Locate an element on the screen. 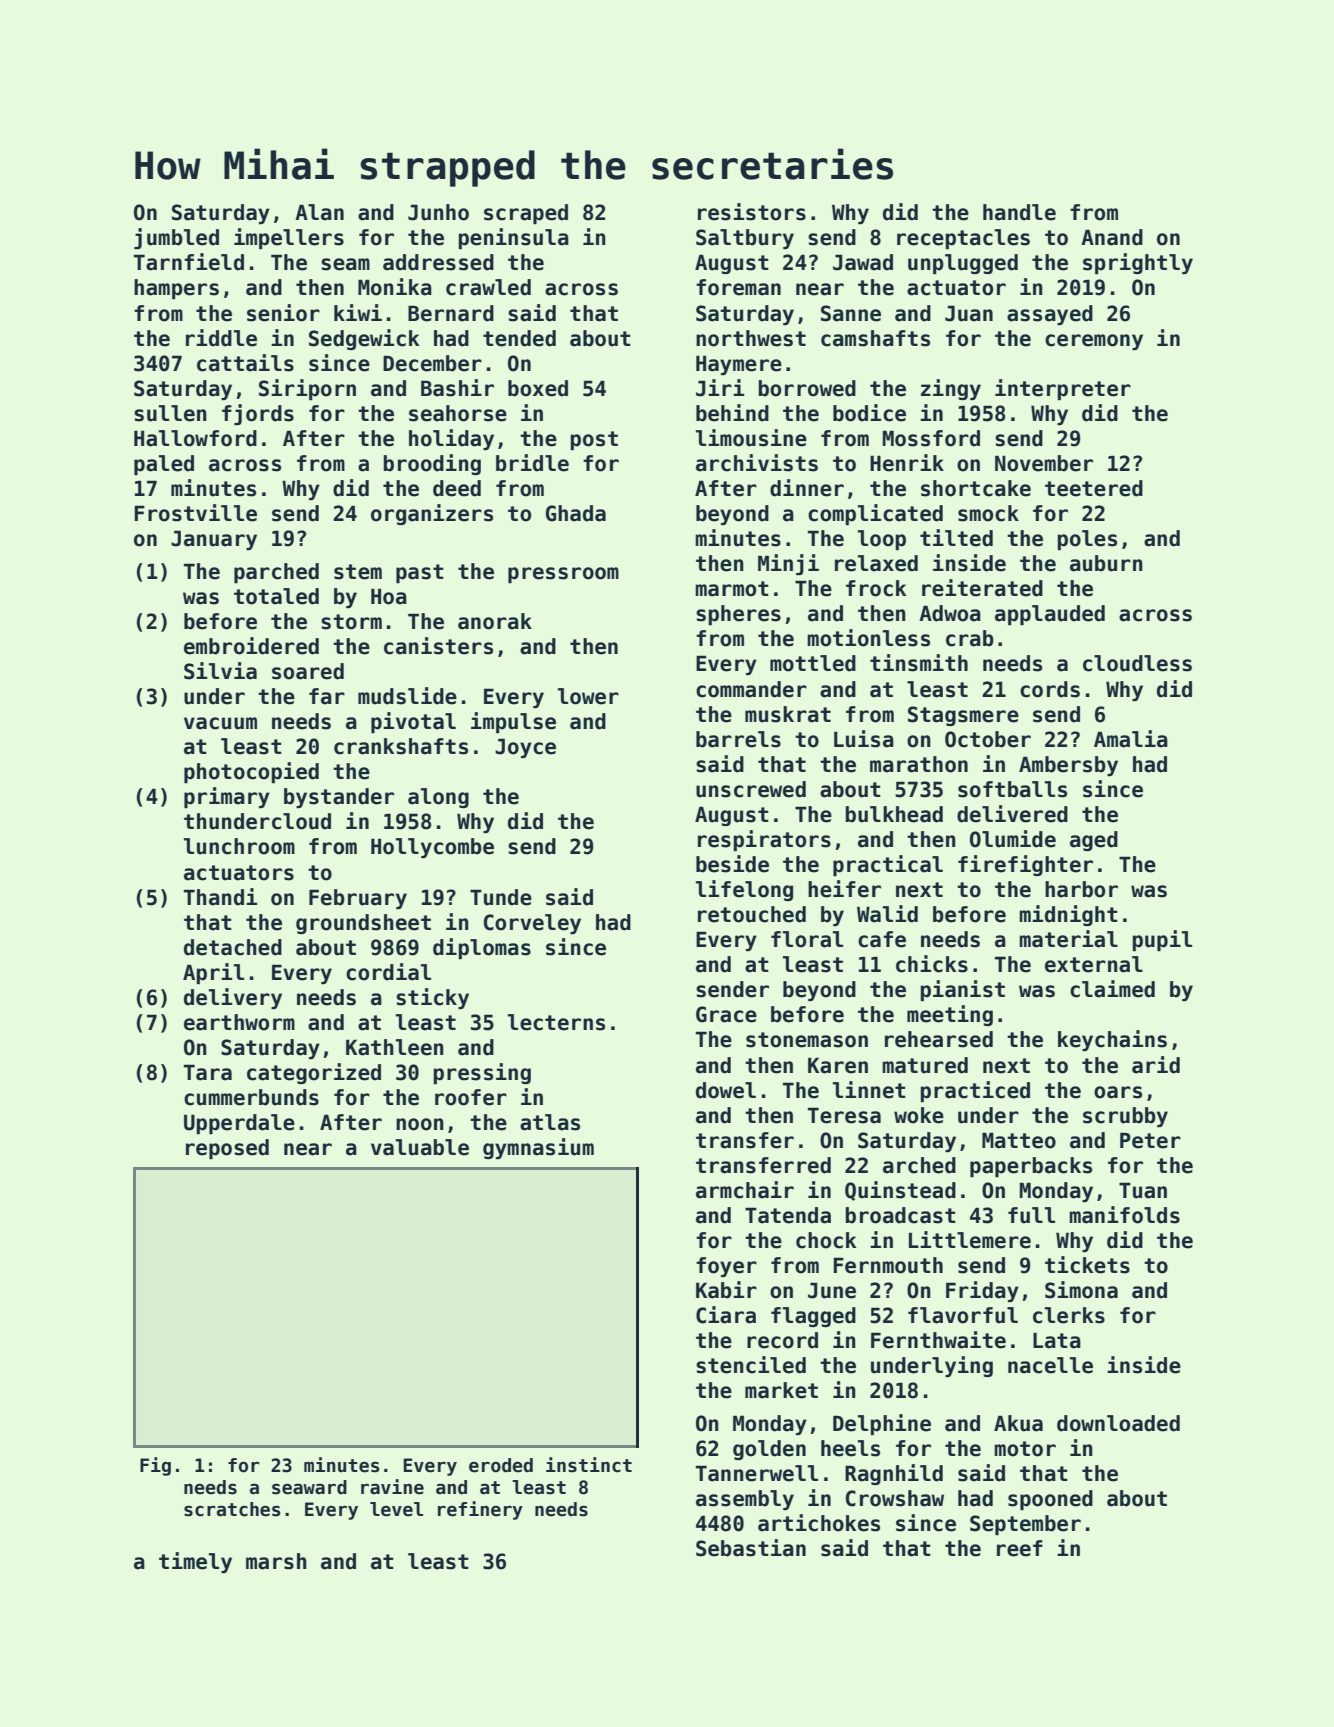  Silvia is located at coordinates (220, 671).
